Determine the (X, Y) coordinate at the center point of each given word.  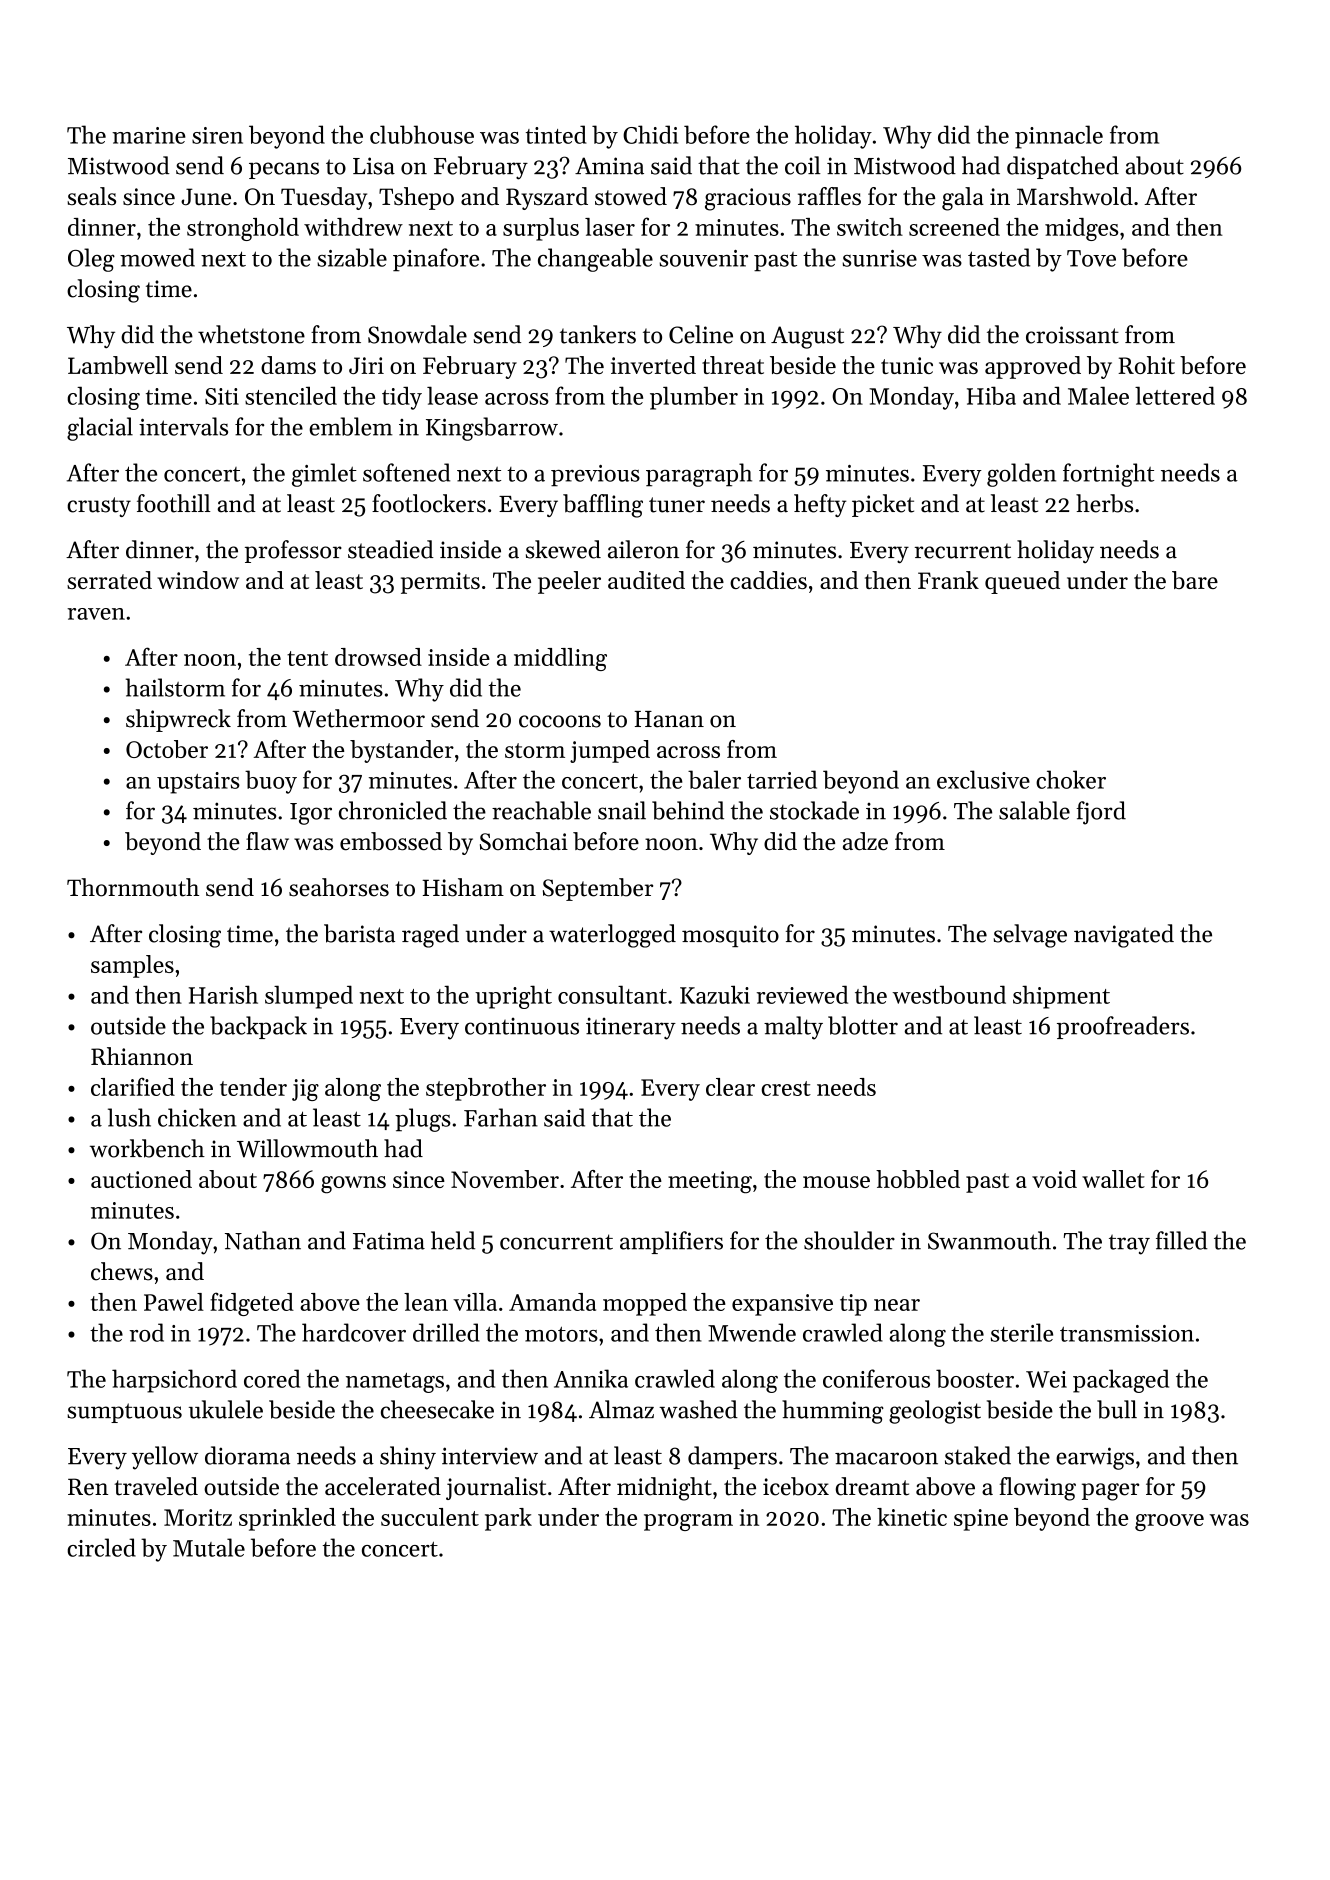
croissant (1072, 335)
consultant (612, 994)
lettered (1175, 395)
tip (853, 1305)
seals (91, 196)
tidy (402, 398)
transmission (1127, 1333)
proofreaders (1123, 1027)
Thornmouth (133, 887)
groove (1169, 1522)
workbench (147, 1148)
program (688, 1522)
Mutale (209, 1547)
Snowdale (417, 334)
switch (870, 227)
